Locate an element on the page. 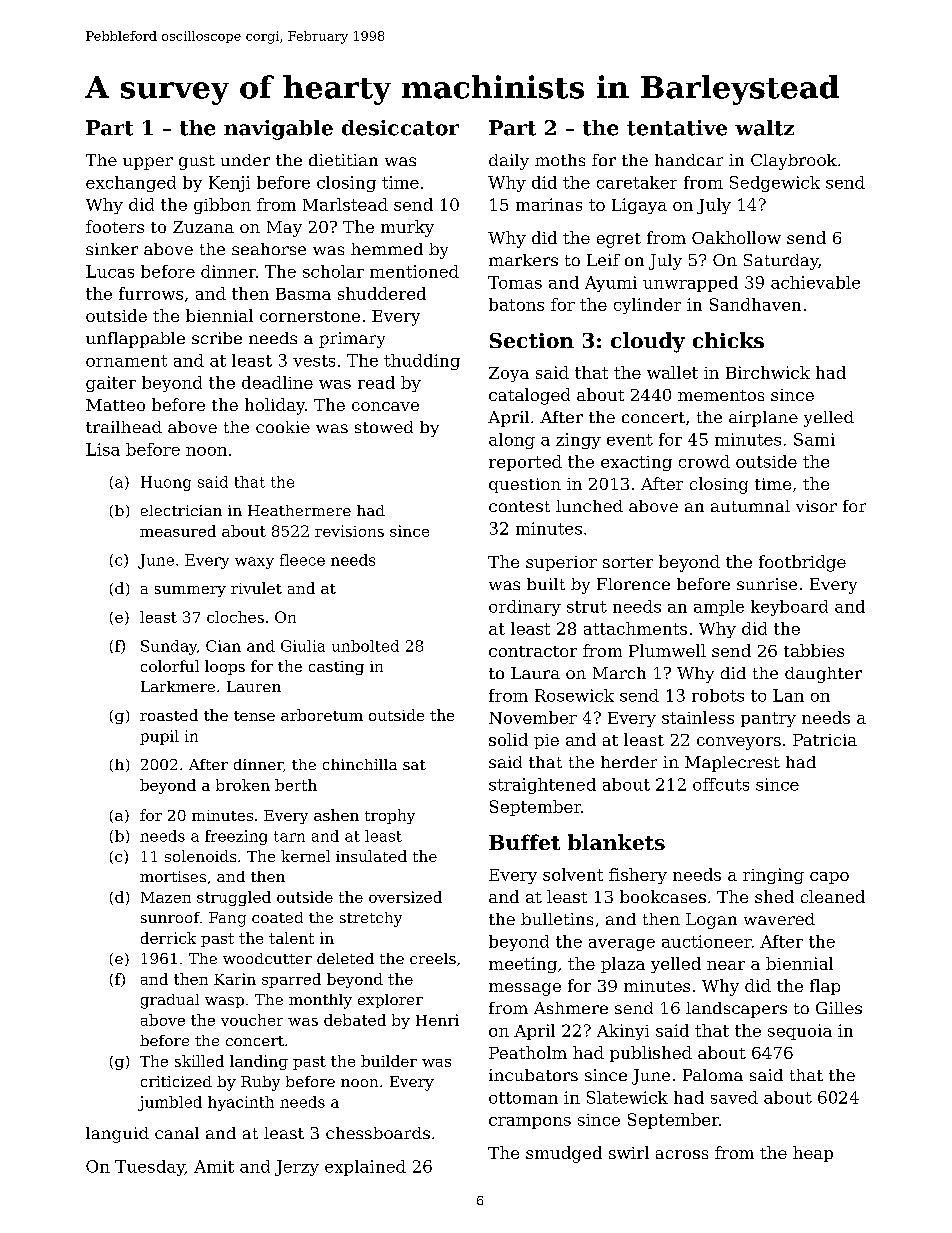  visor is located at coordinates (816, 506).
